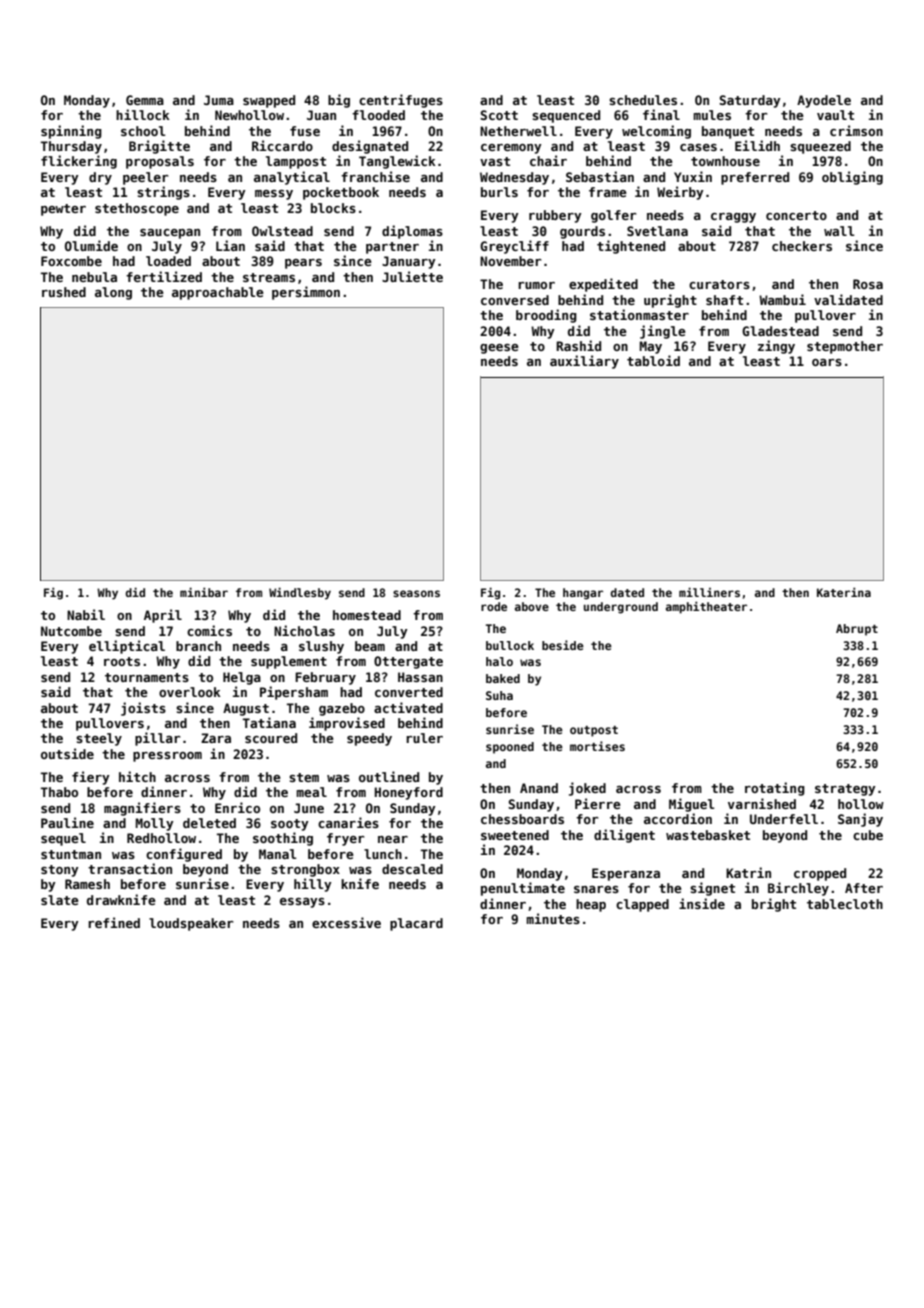 This screenshot has width=924, height=1308. Describe the element at coordinates (643, 100) in the screenshot. I see `schedules` at that location.
